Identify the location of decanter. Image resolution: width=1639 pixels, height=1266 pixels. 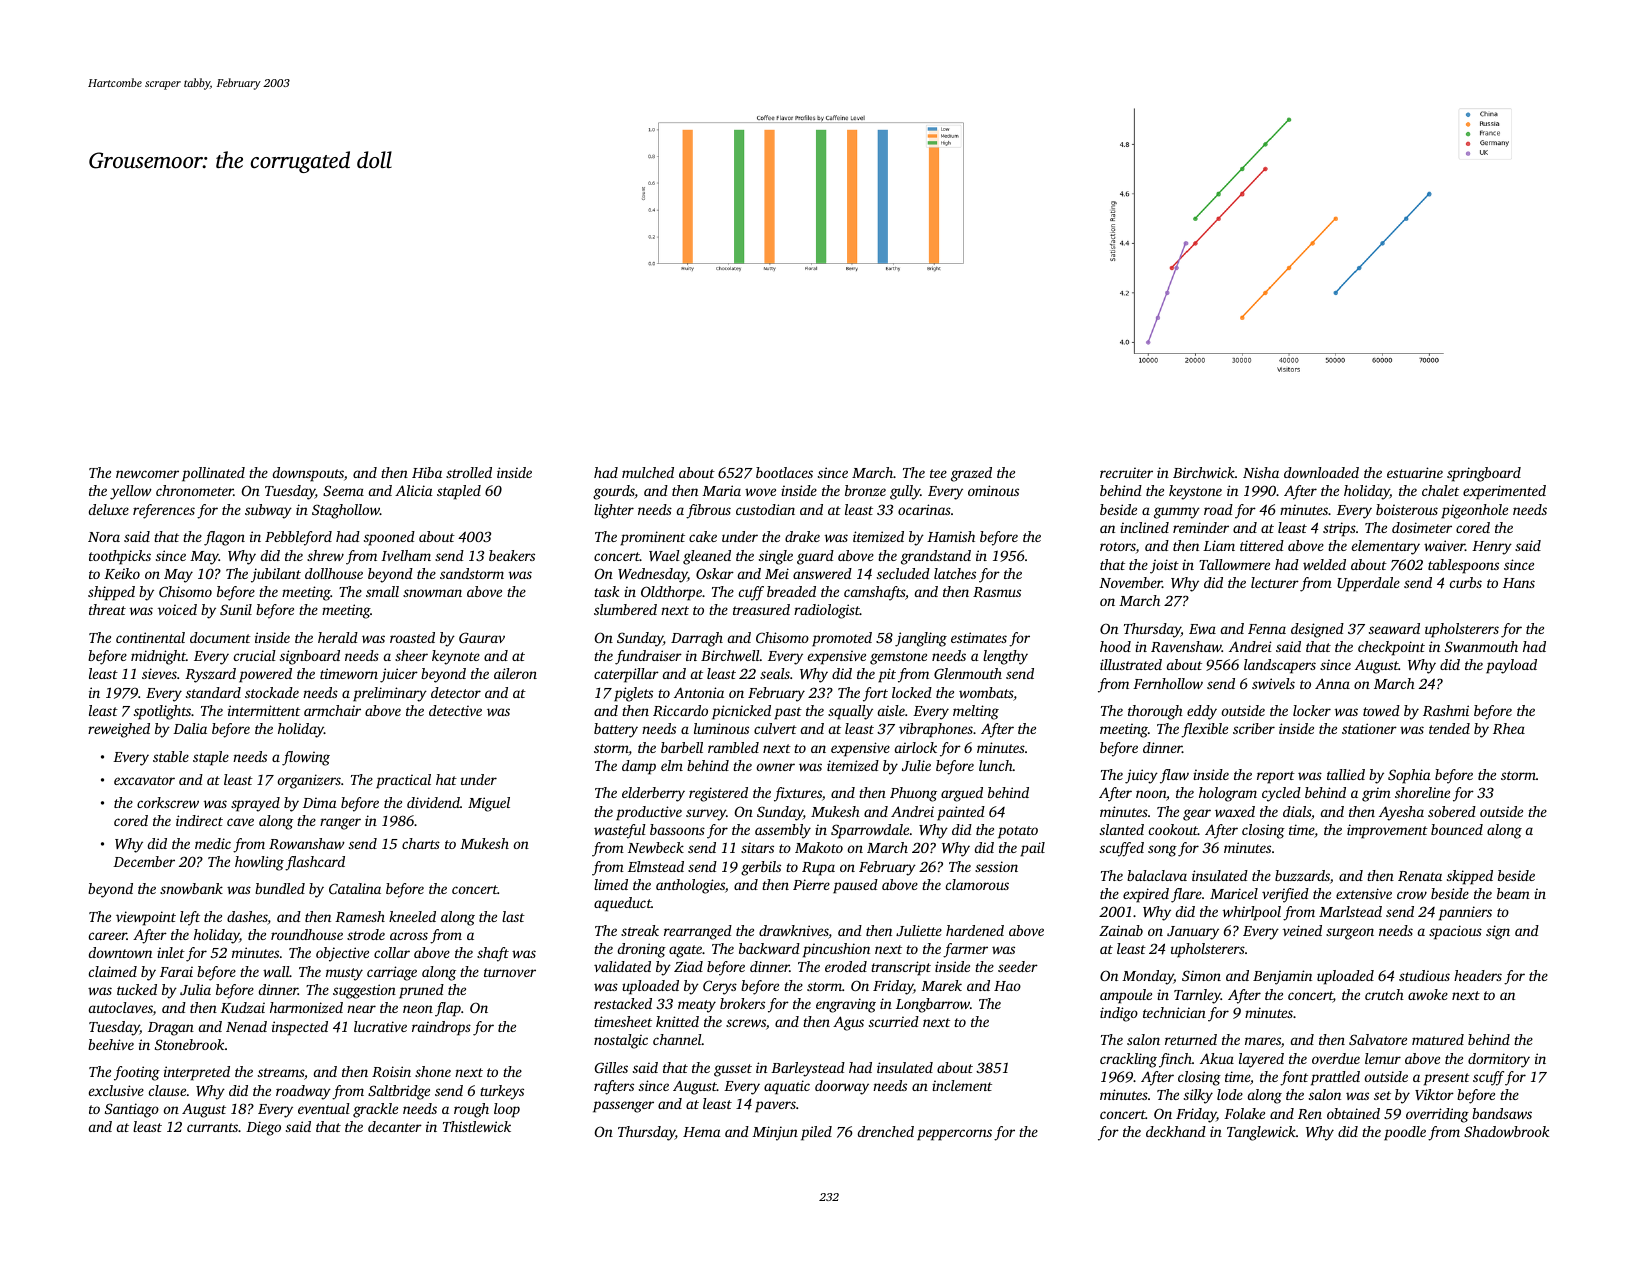
(395, 1126).
